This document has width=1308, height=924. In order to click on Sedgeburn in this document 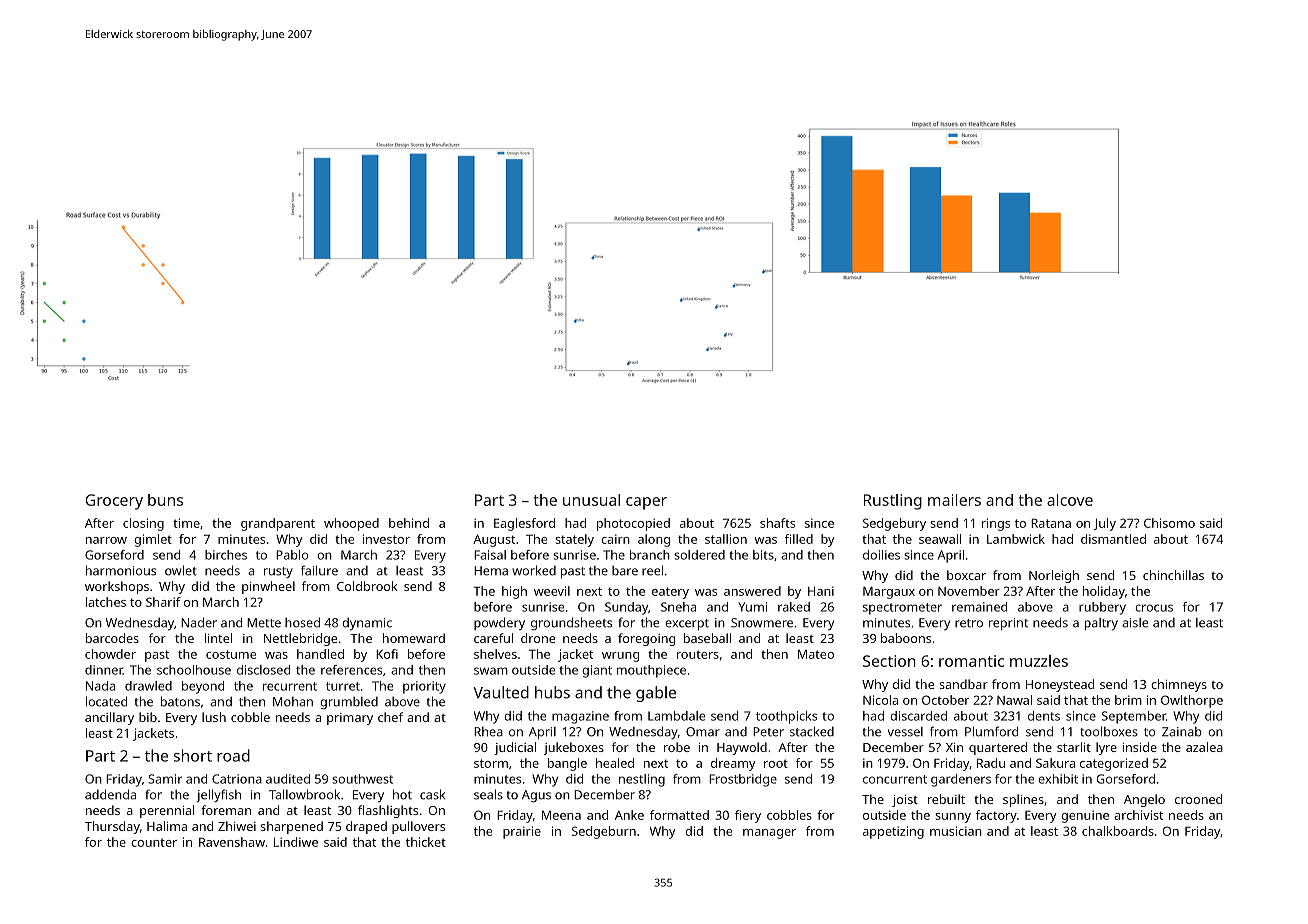, I will do `click(604, 832)`.
